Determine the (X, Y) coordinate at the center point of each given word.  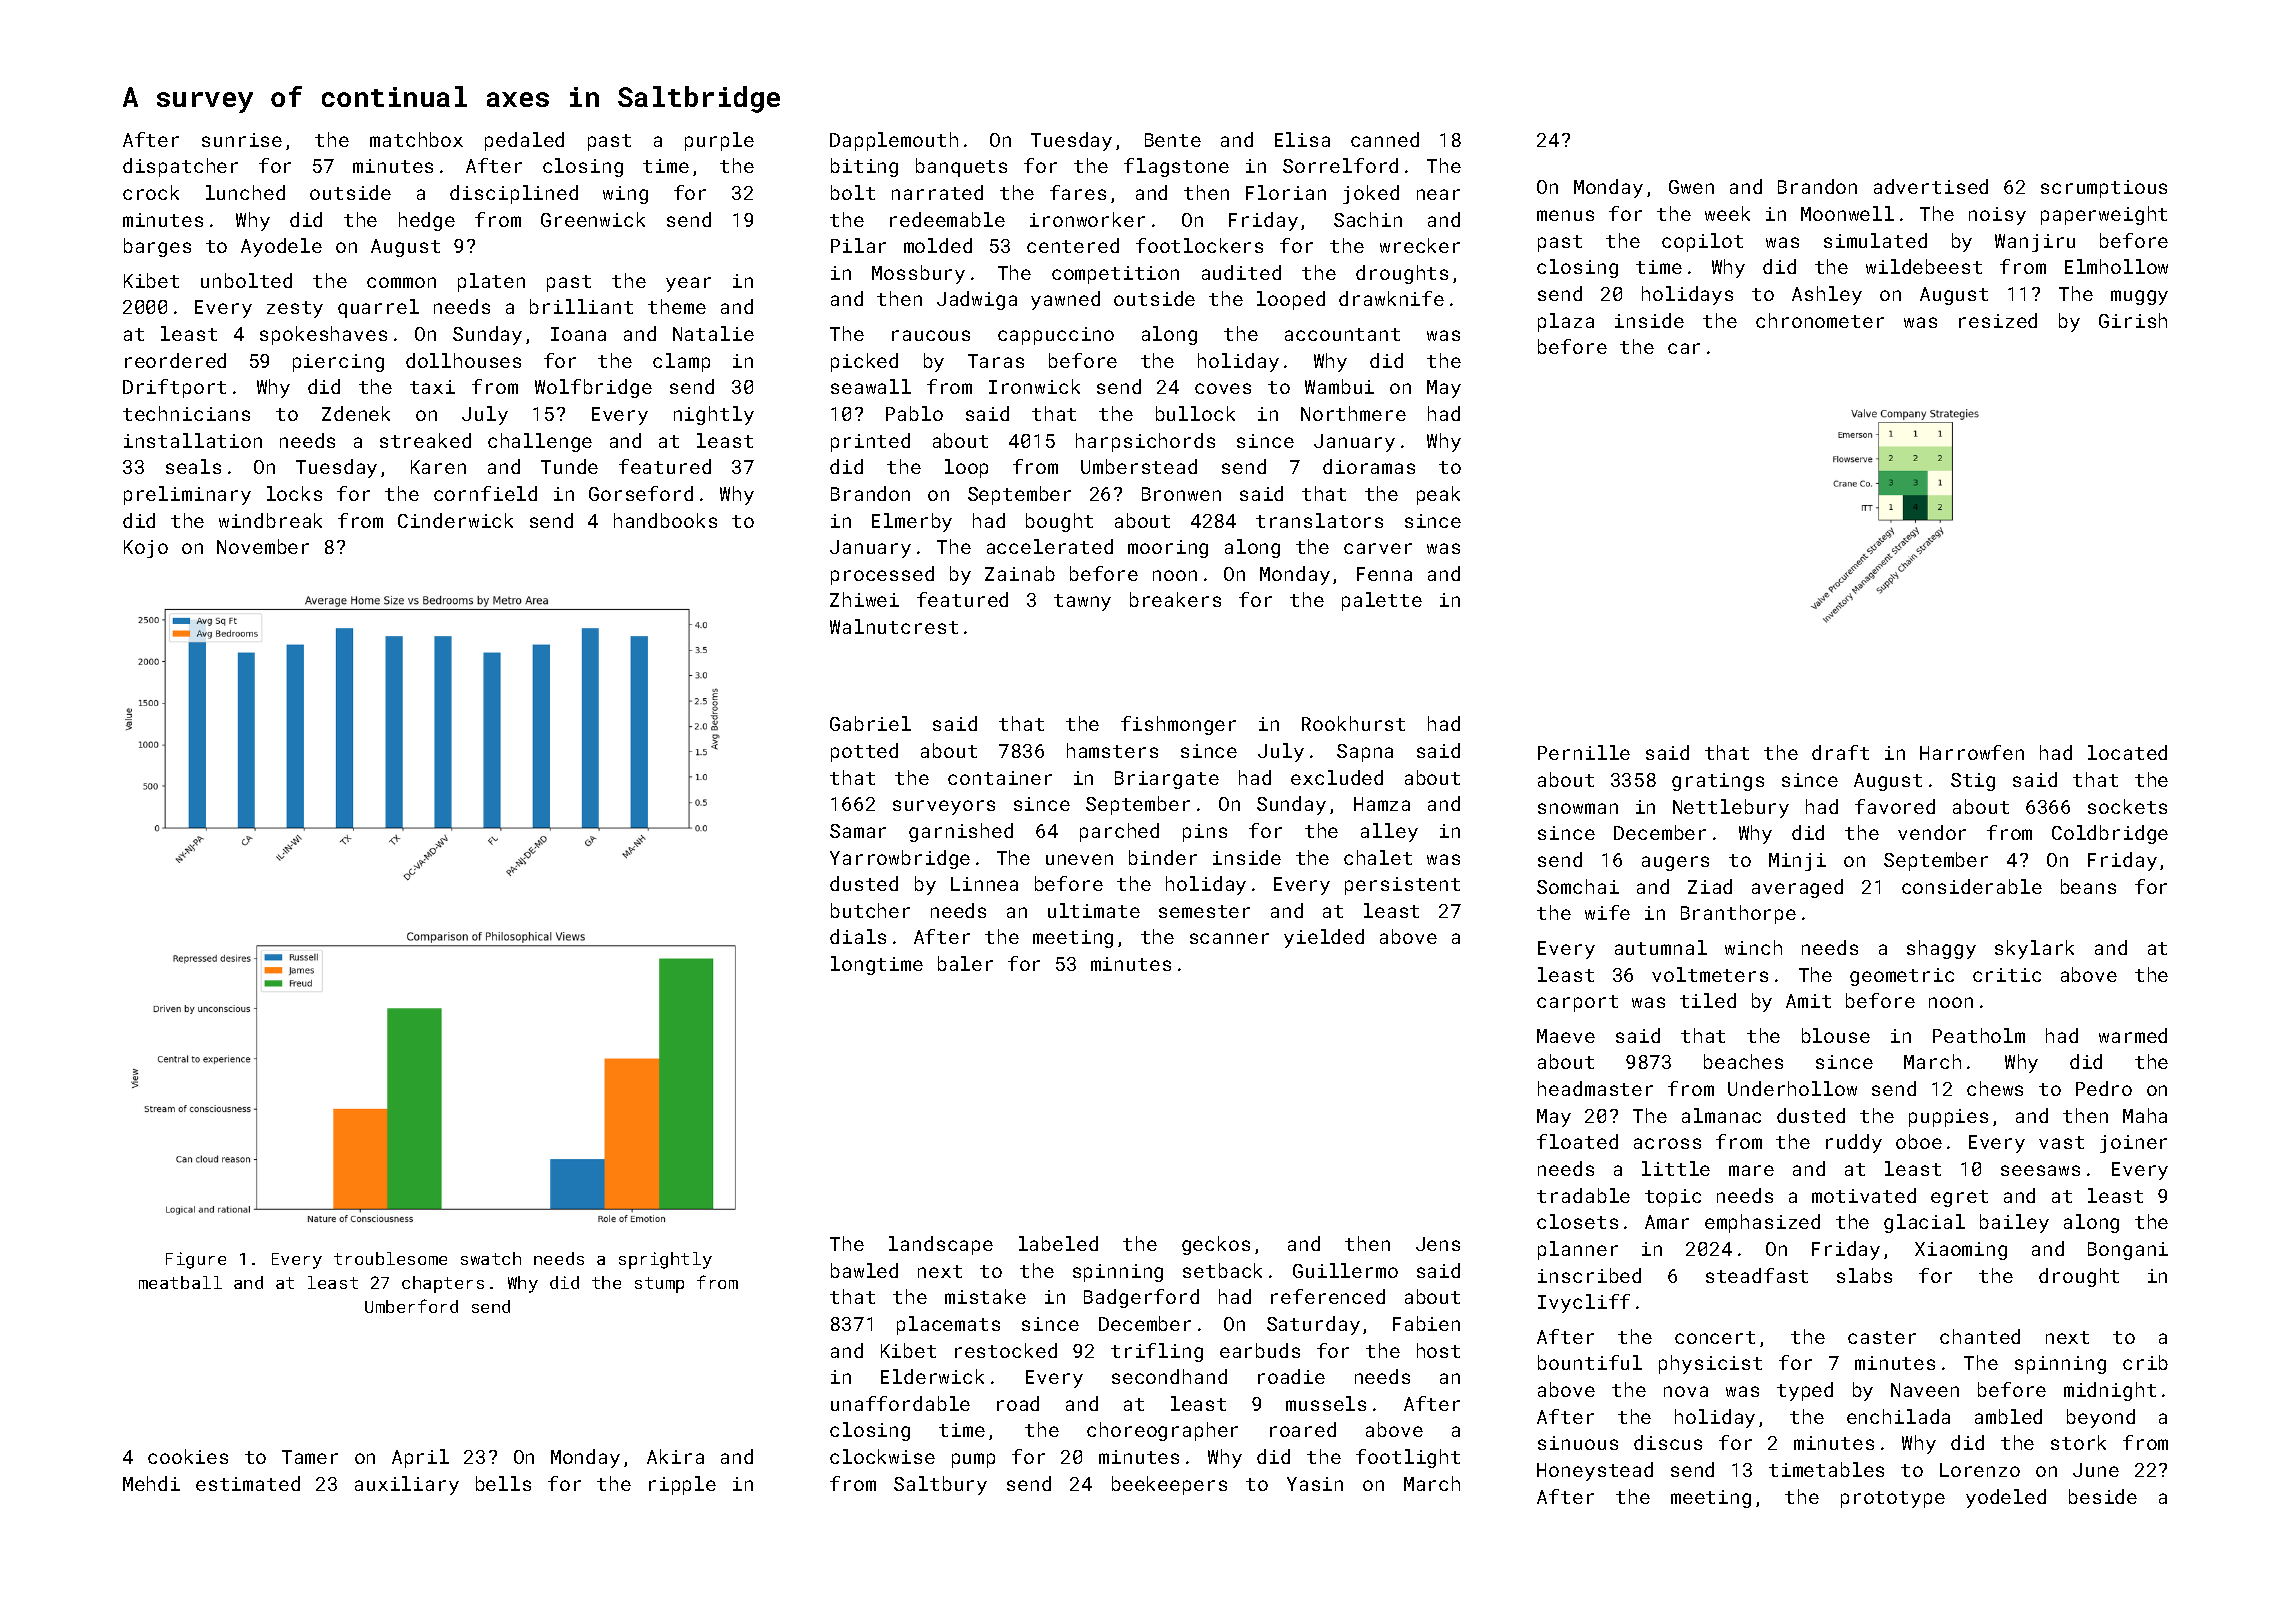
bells (503, 1483)
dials (858, 936)
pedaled (524, 141)
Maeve (1566, 1036)
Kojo (146, 549)
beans (2088, 886)
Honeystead (1595, 1471)
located (2127, 752)
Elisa (1302, 139)
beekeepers (1169, 1485)
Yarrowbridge (900, 859)
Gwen (1691, 187)
